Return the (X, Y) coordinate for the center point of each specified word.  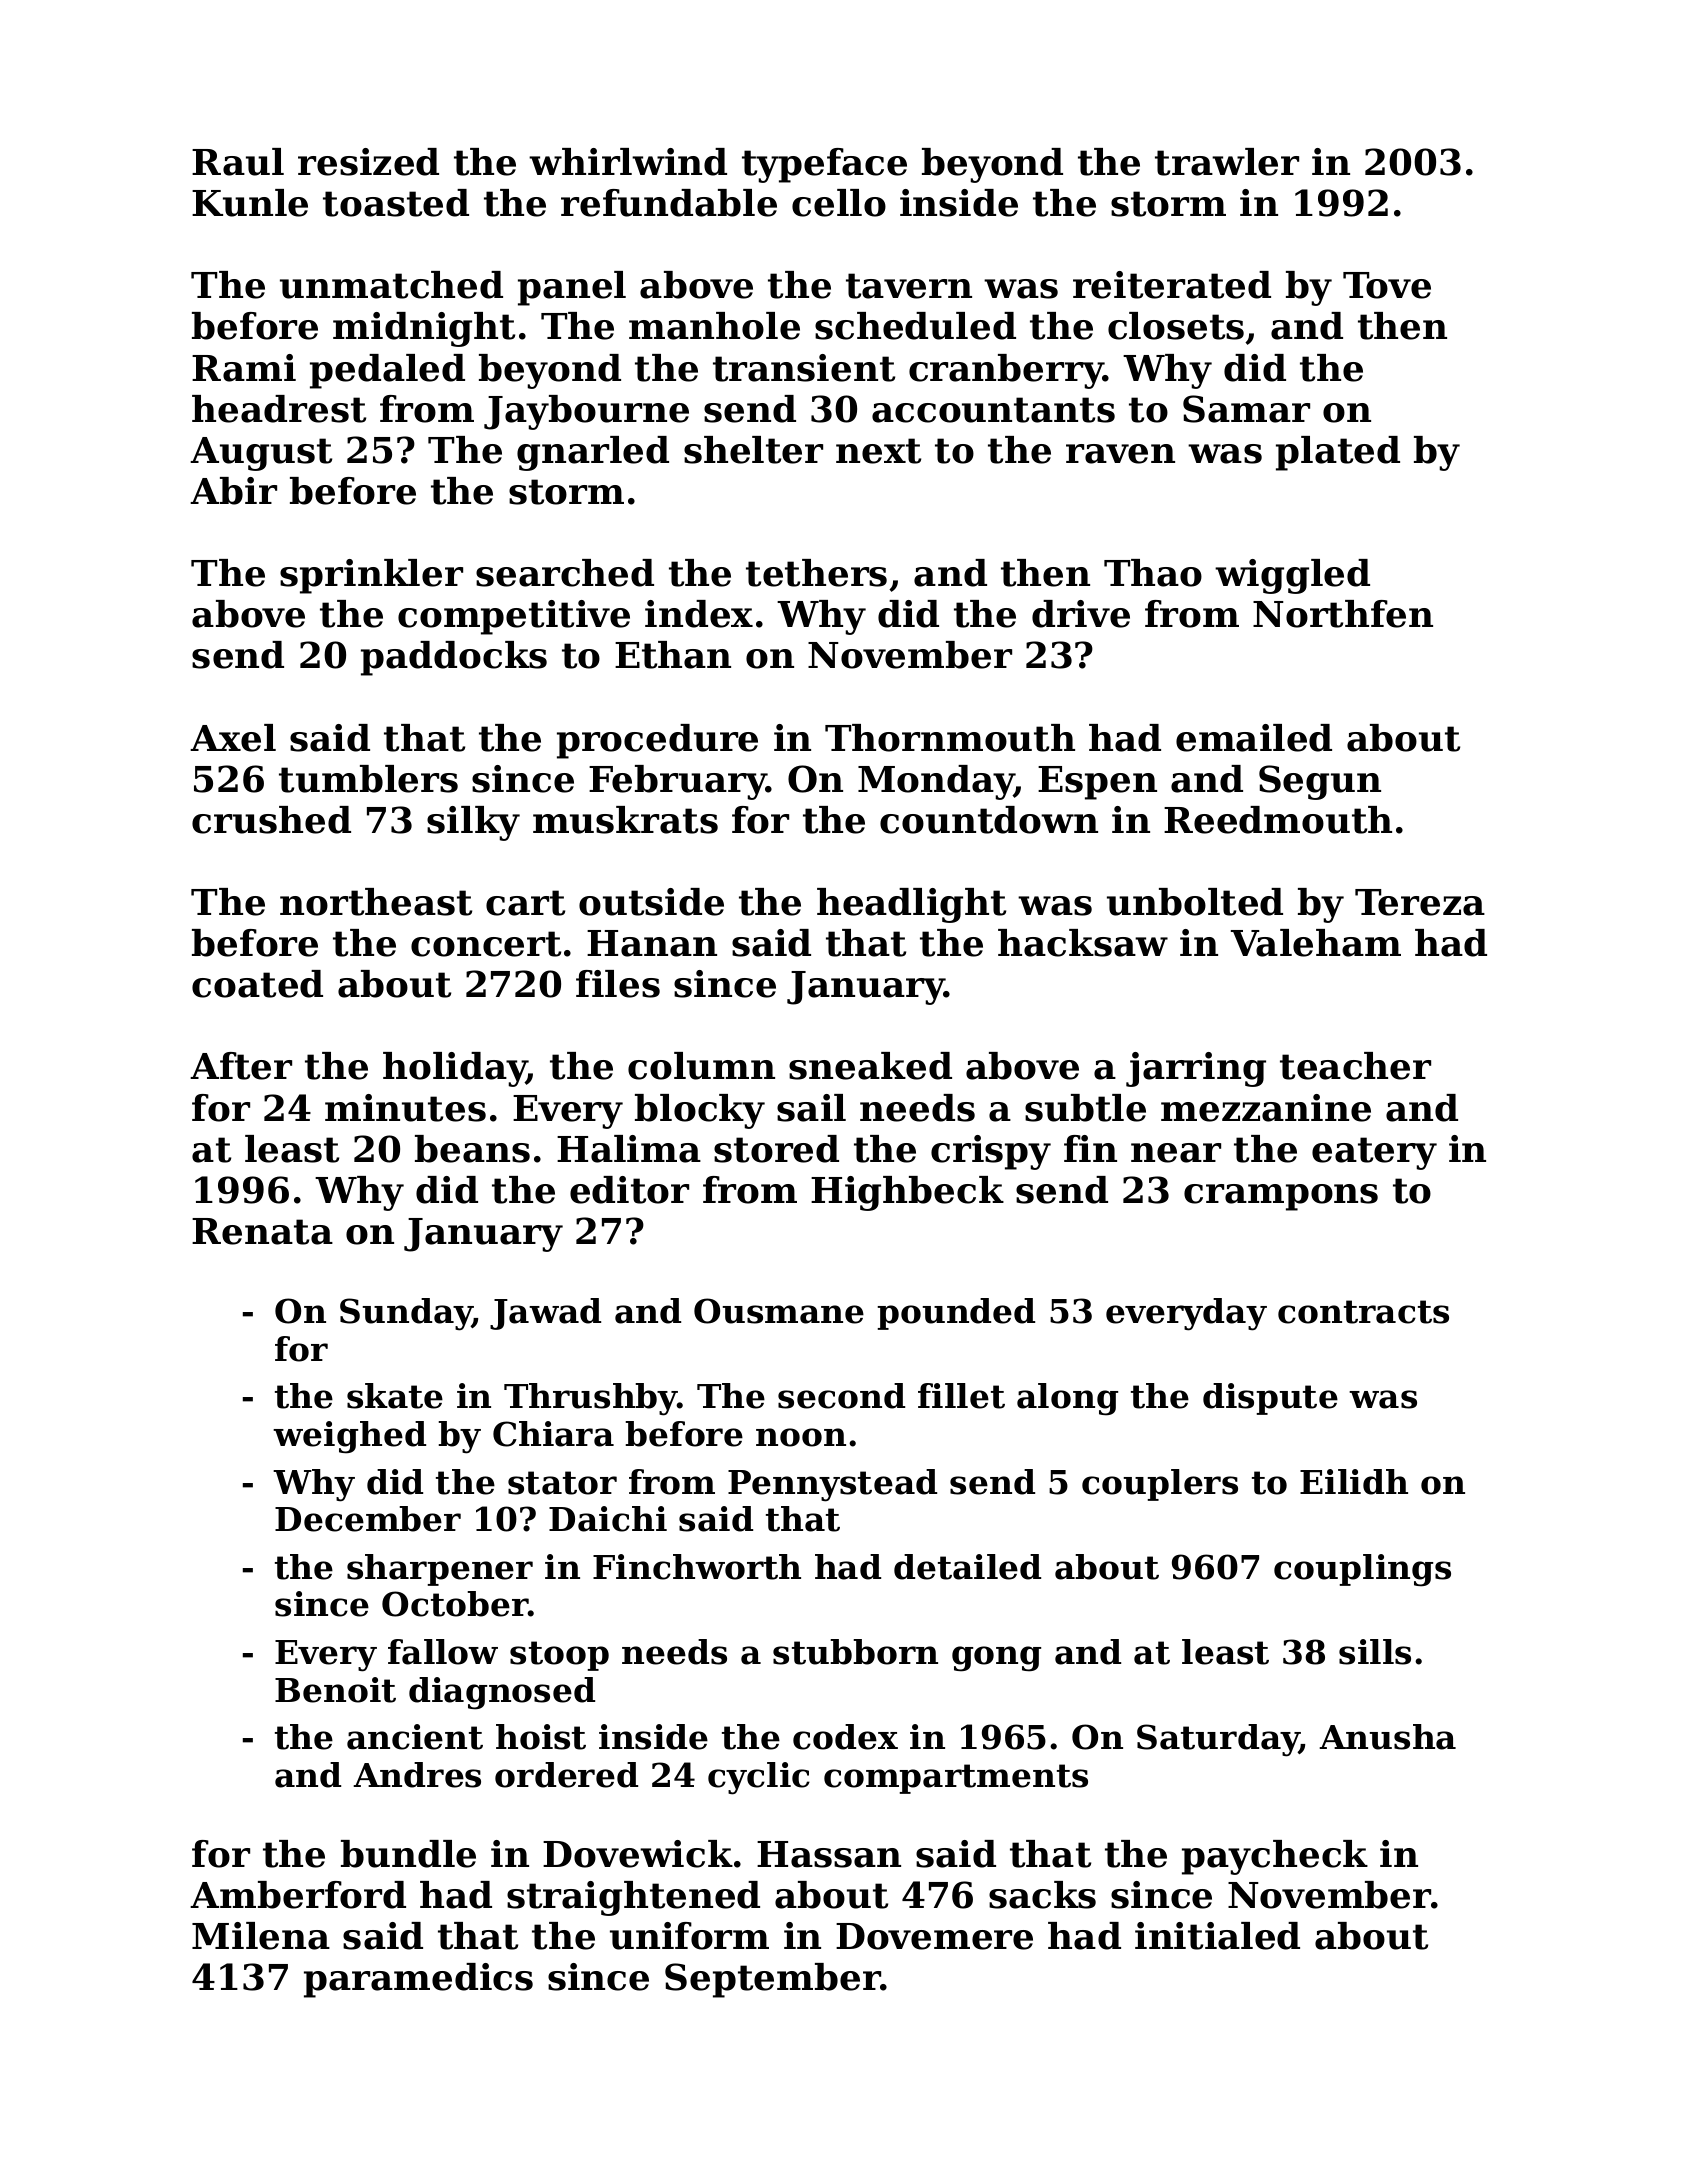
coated (257, 984)
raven (1120, 454)
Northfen (1343, 614)
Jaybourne (586, 412)
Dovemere (934, 1936)
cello (839, 203)
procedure (657, 741)
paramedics (418, 1980)
